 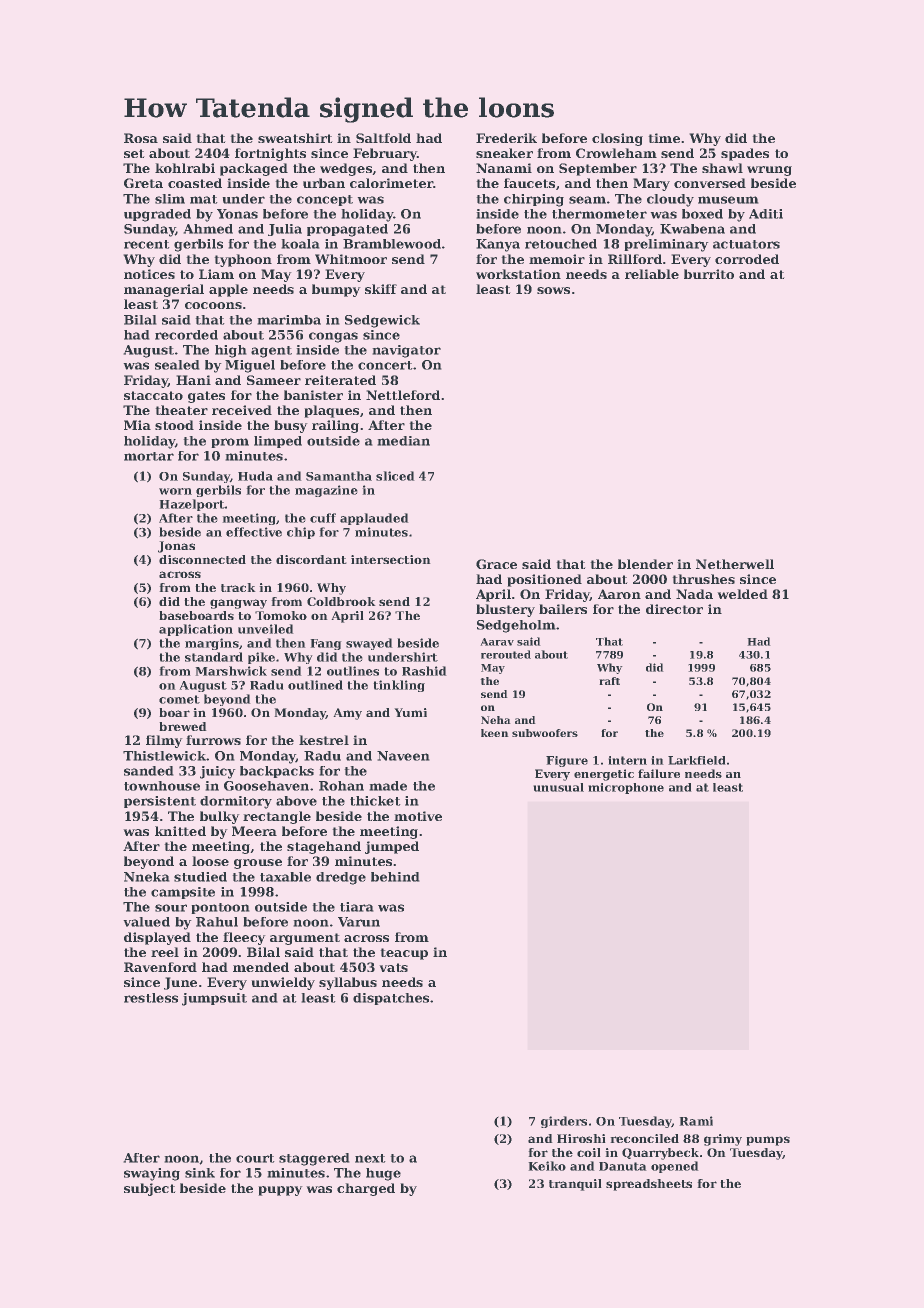 I want to click on sink, so click(x=200, y=1173).
